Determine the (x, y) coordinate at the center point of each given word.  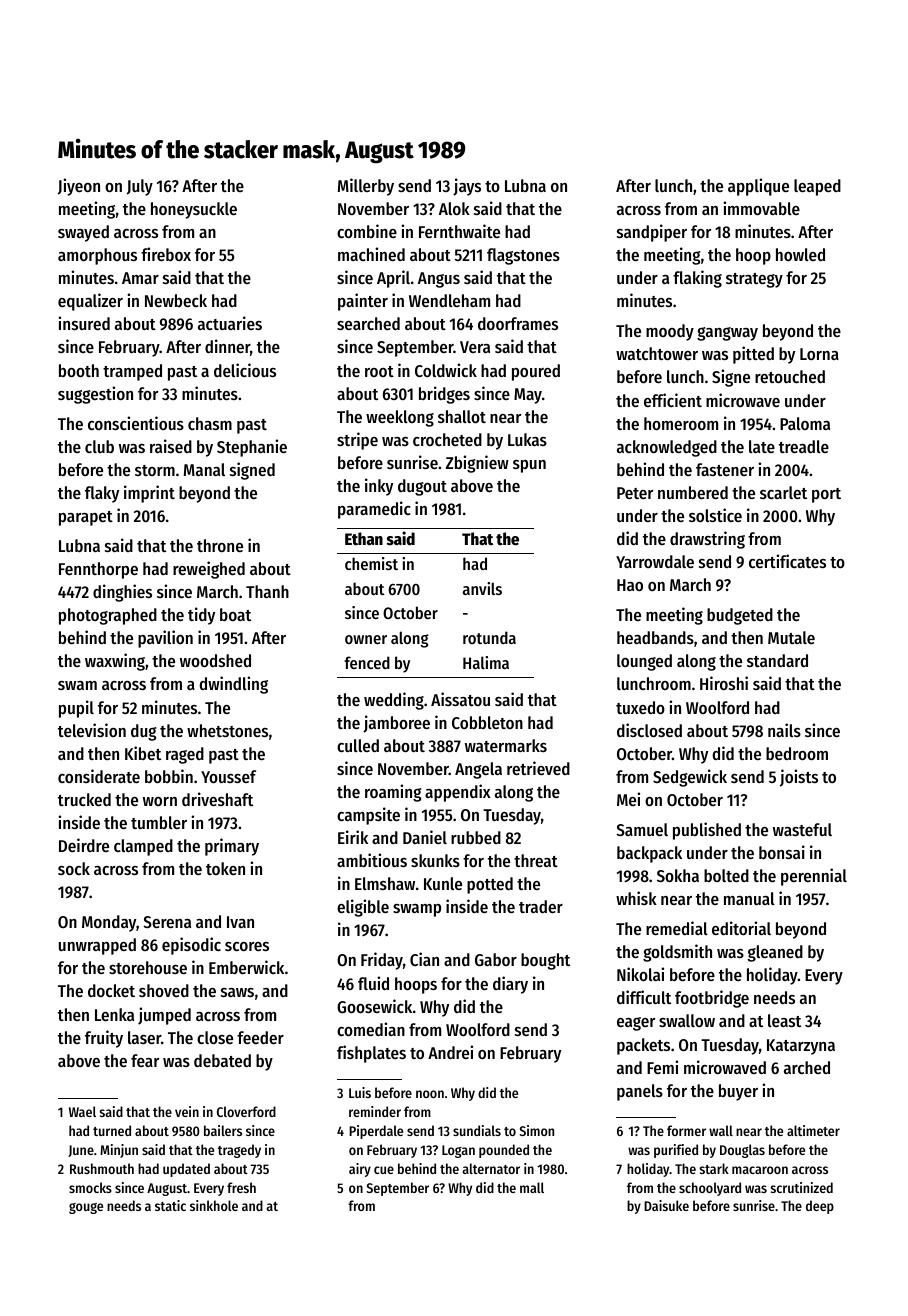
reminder (375, 1111)
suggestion (95, 395)
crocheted (447, 439)
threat (536, 860)
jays (467, 187)
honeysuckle (194, 210)
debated (222, 1060)
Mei (628, 799)
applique (758, 187)
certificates (787, 561)
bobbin (169, 776)
